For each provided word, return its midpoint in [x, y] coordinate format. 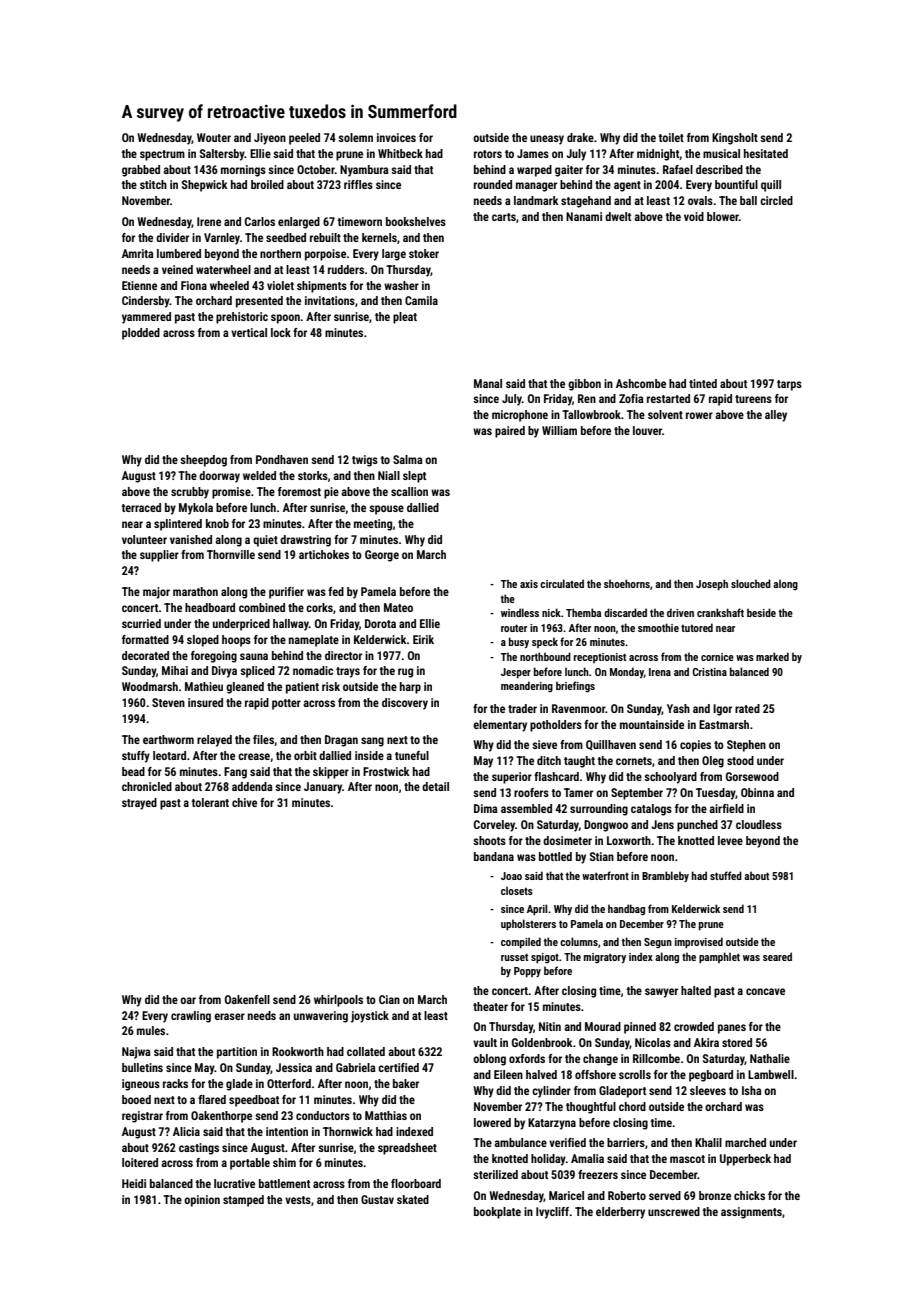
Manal [488, 383]
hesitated [766, 153]
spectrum [162, 155]
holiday [548, 1160]
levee [730, 840]
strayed [139, 804]
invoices [396, 137]
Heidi [134, 1183]
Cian [389, 999]
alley [776, 416]
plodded [141, 334]
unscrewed [674, 1211]
